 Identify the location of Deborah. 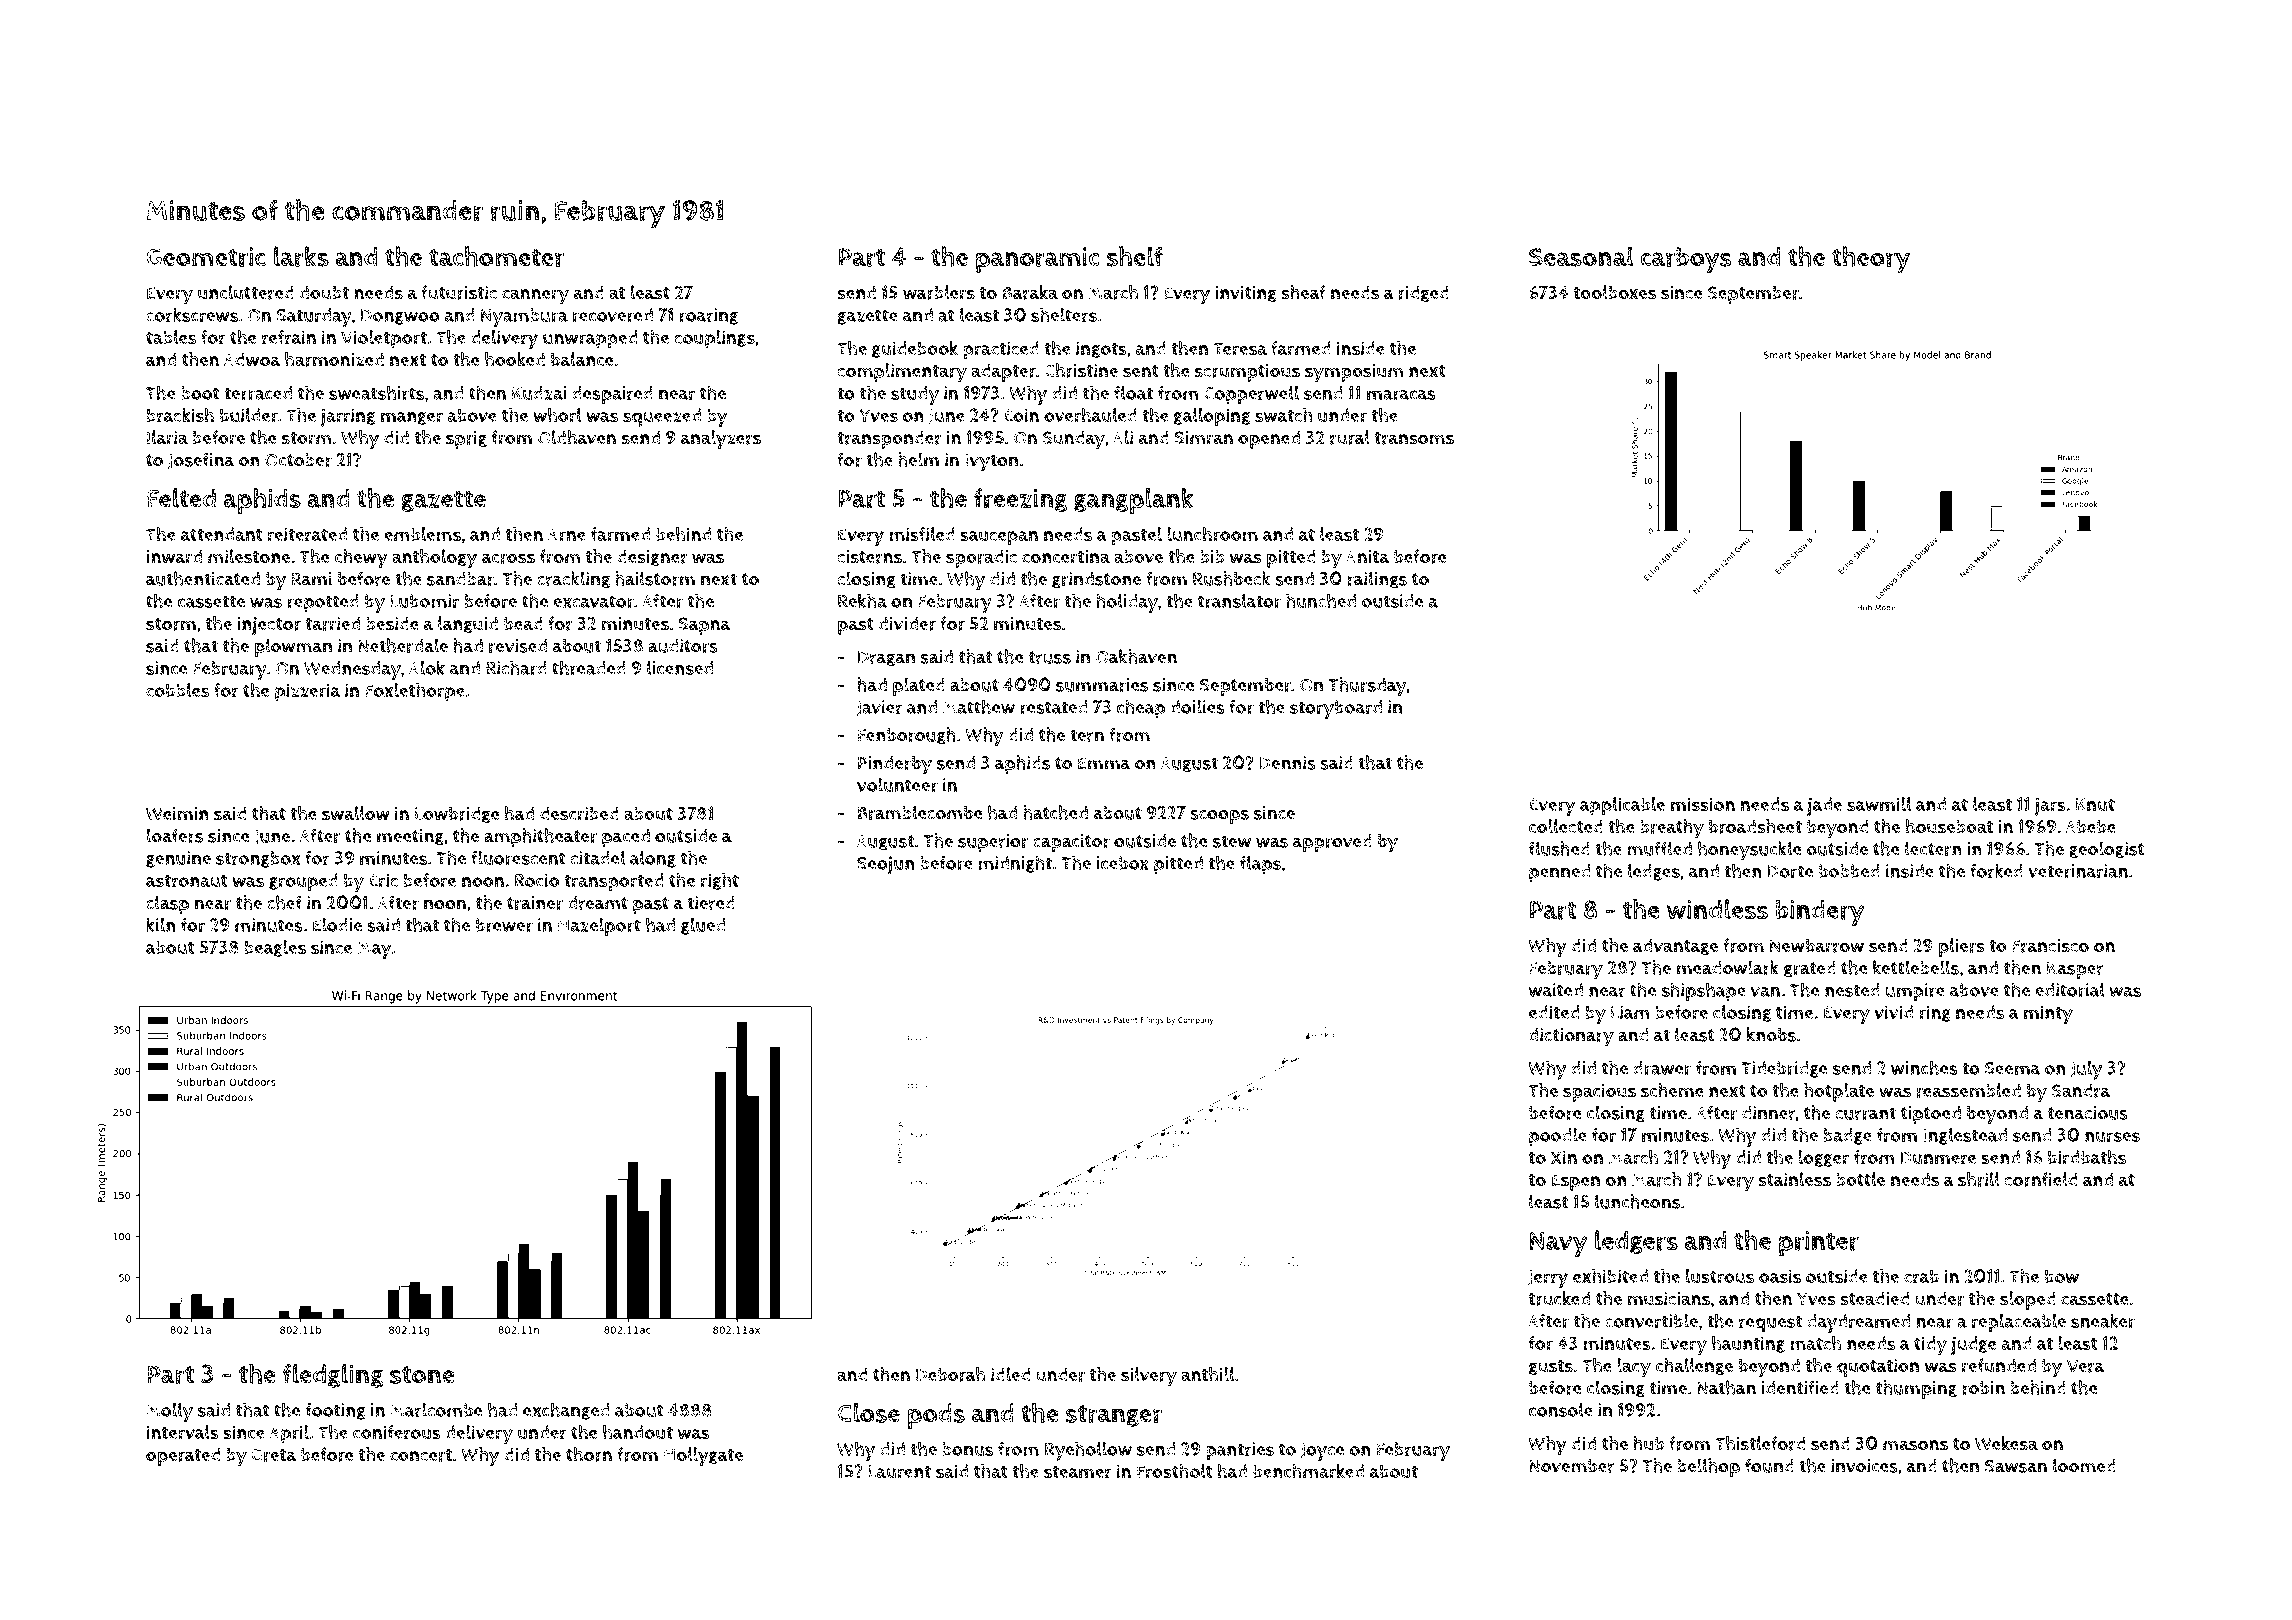
(950, 1374).
